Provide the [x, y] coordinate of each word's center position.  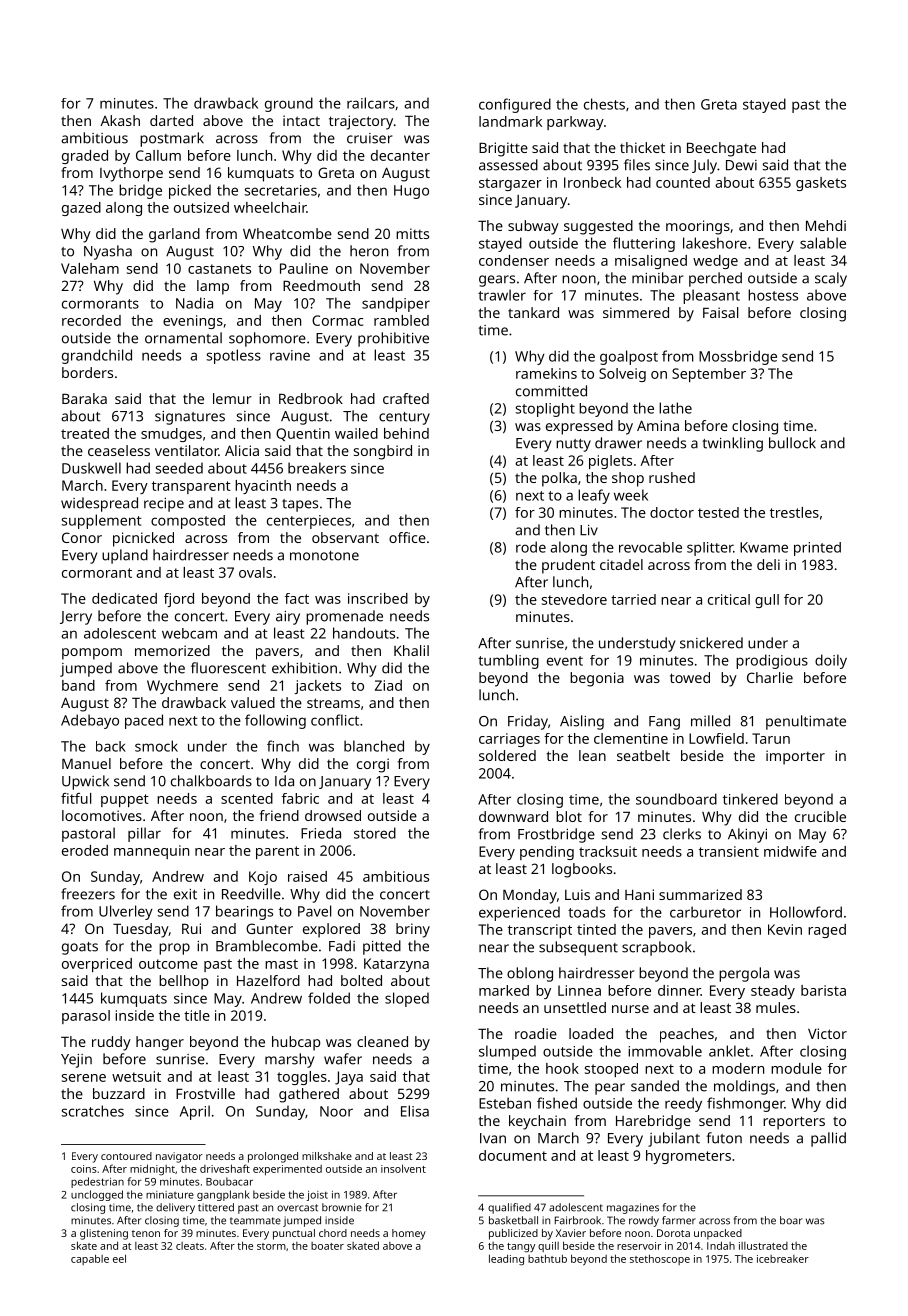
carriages [509, 740]
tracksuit [608, 851]
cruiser [369, 138]
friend [279, 815]
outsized [201, 207]
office [407, 537]
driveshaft [225, 1168]
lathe [675, 408]
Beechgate [721, 149]
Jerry [76, 618]
